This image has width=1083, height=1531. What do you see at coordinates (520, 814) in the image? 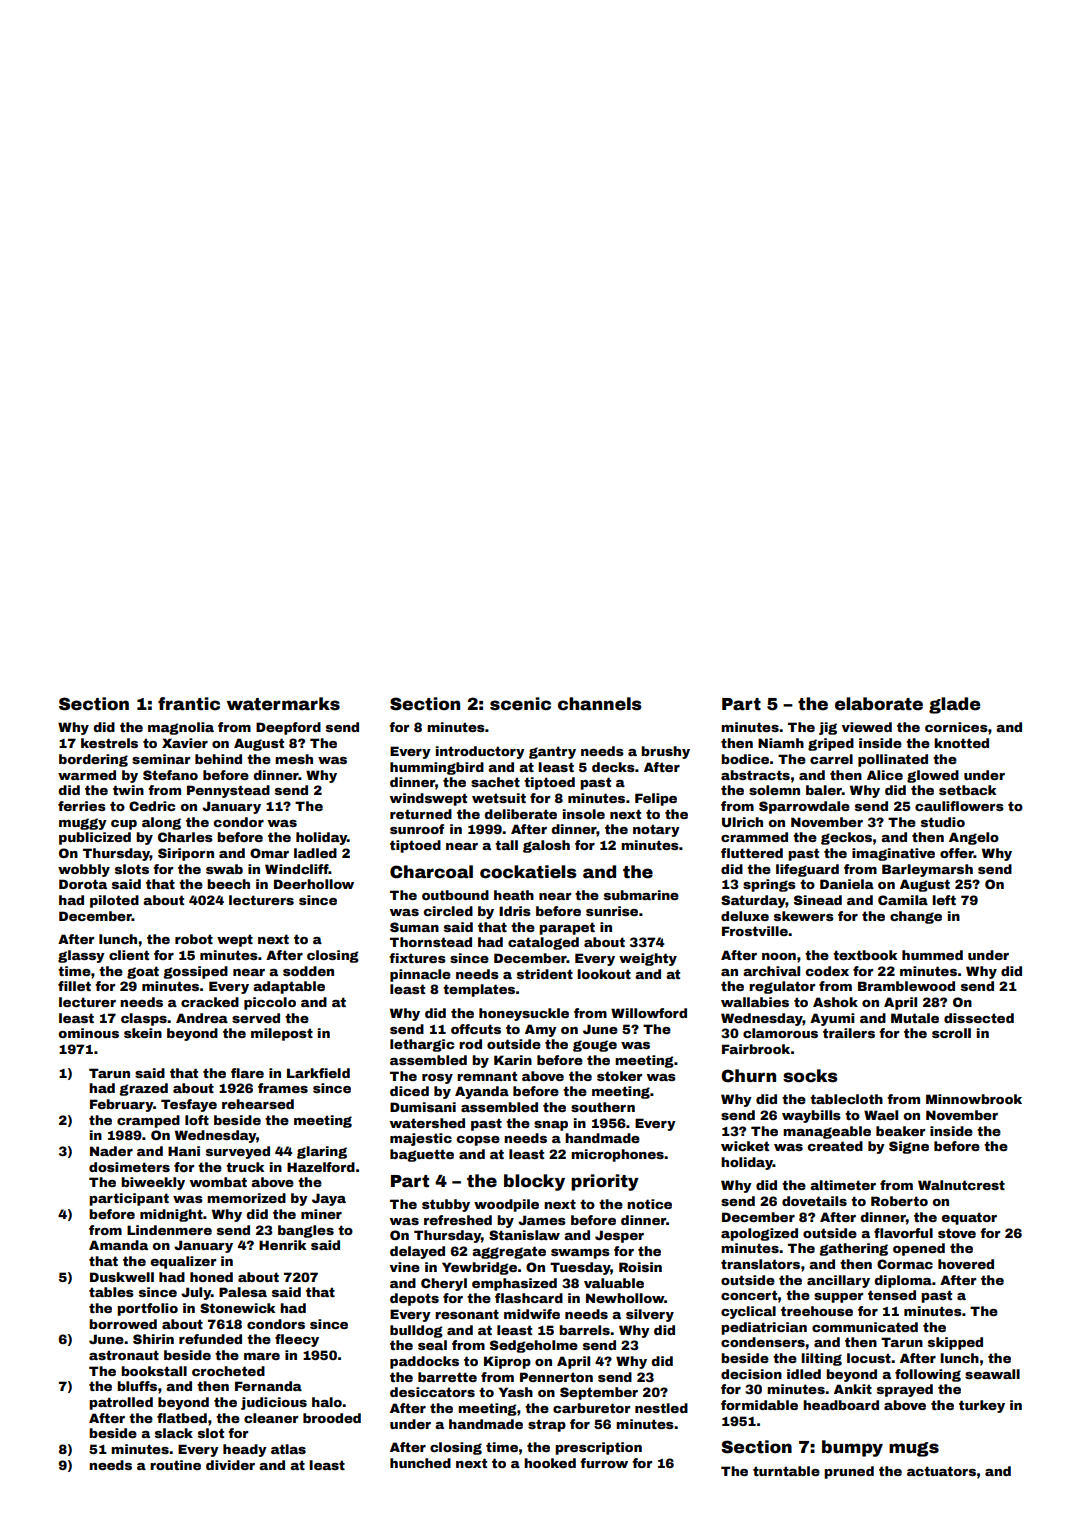
I see `deliberate` at bounding box center [520, 814].
